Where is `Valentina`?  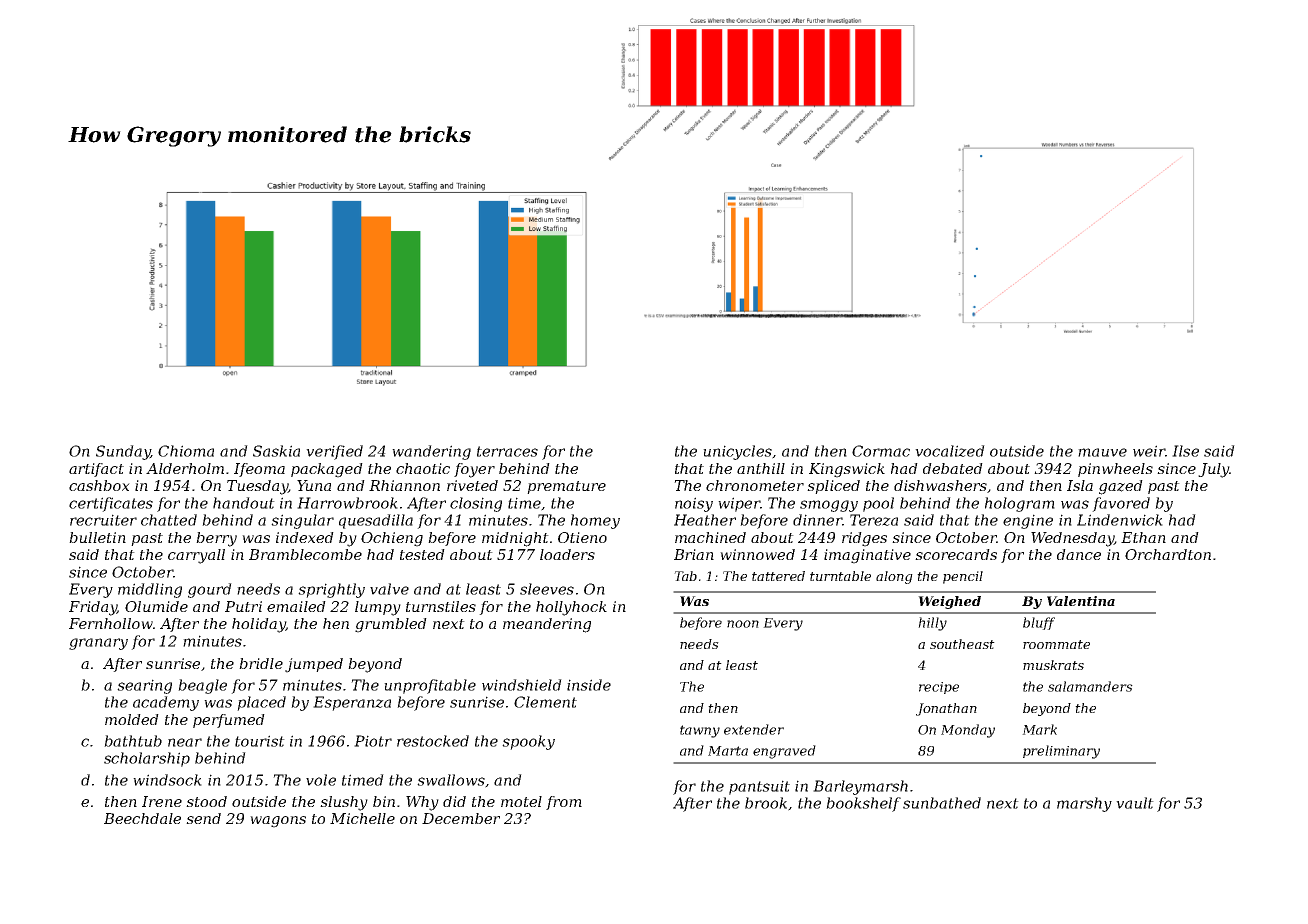
Valentina is located at coordinates (1081, 601).
